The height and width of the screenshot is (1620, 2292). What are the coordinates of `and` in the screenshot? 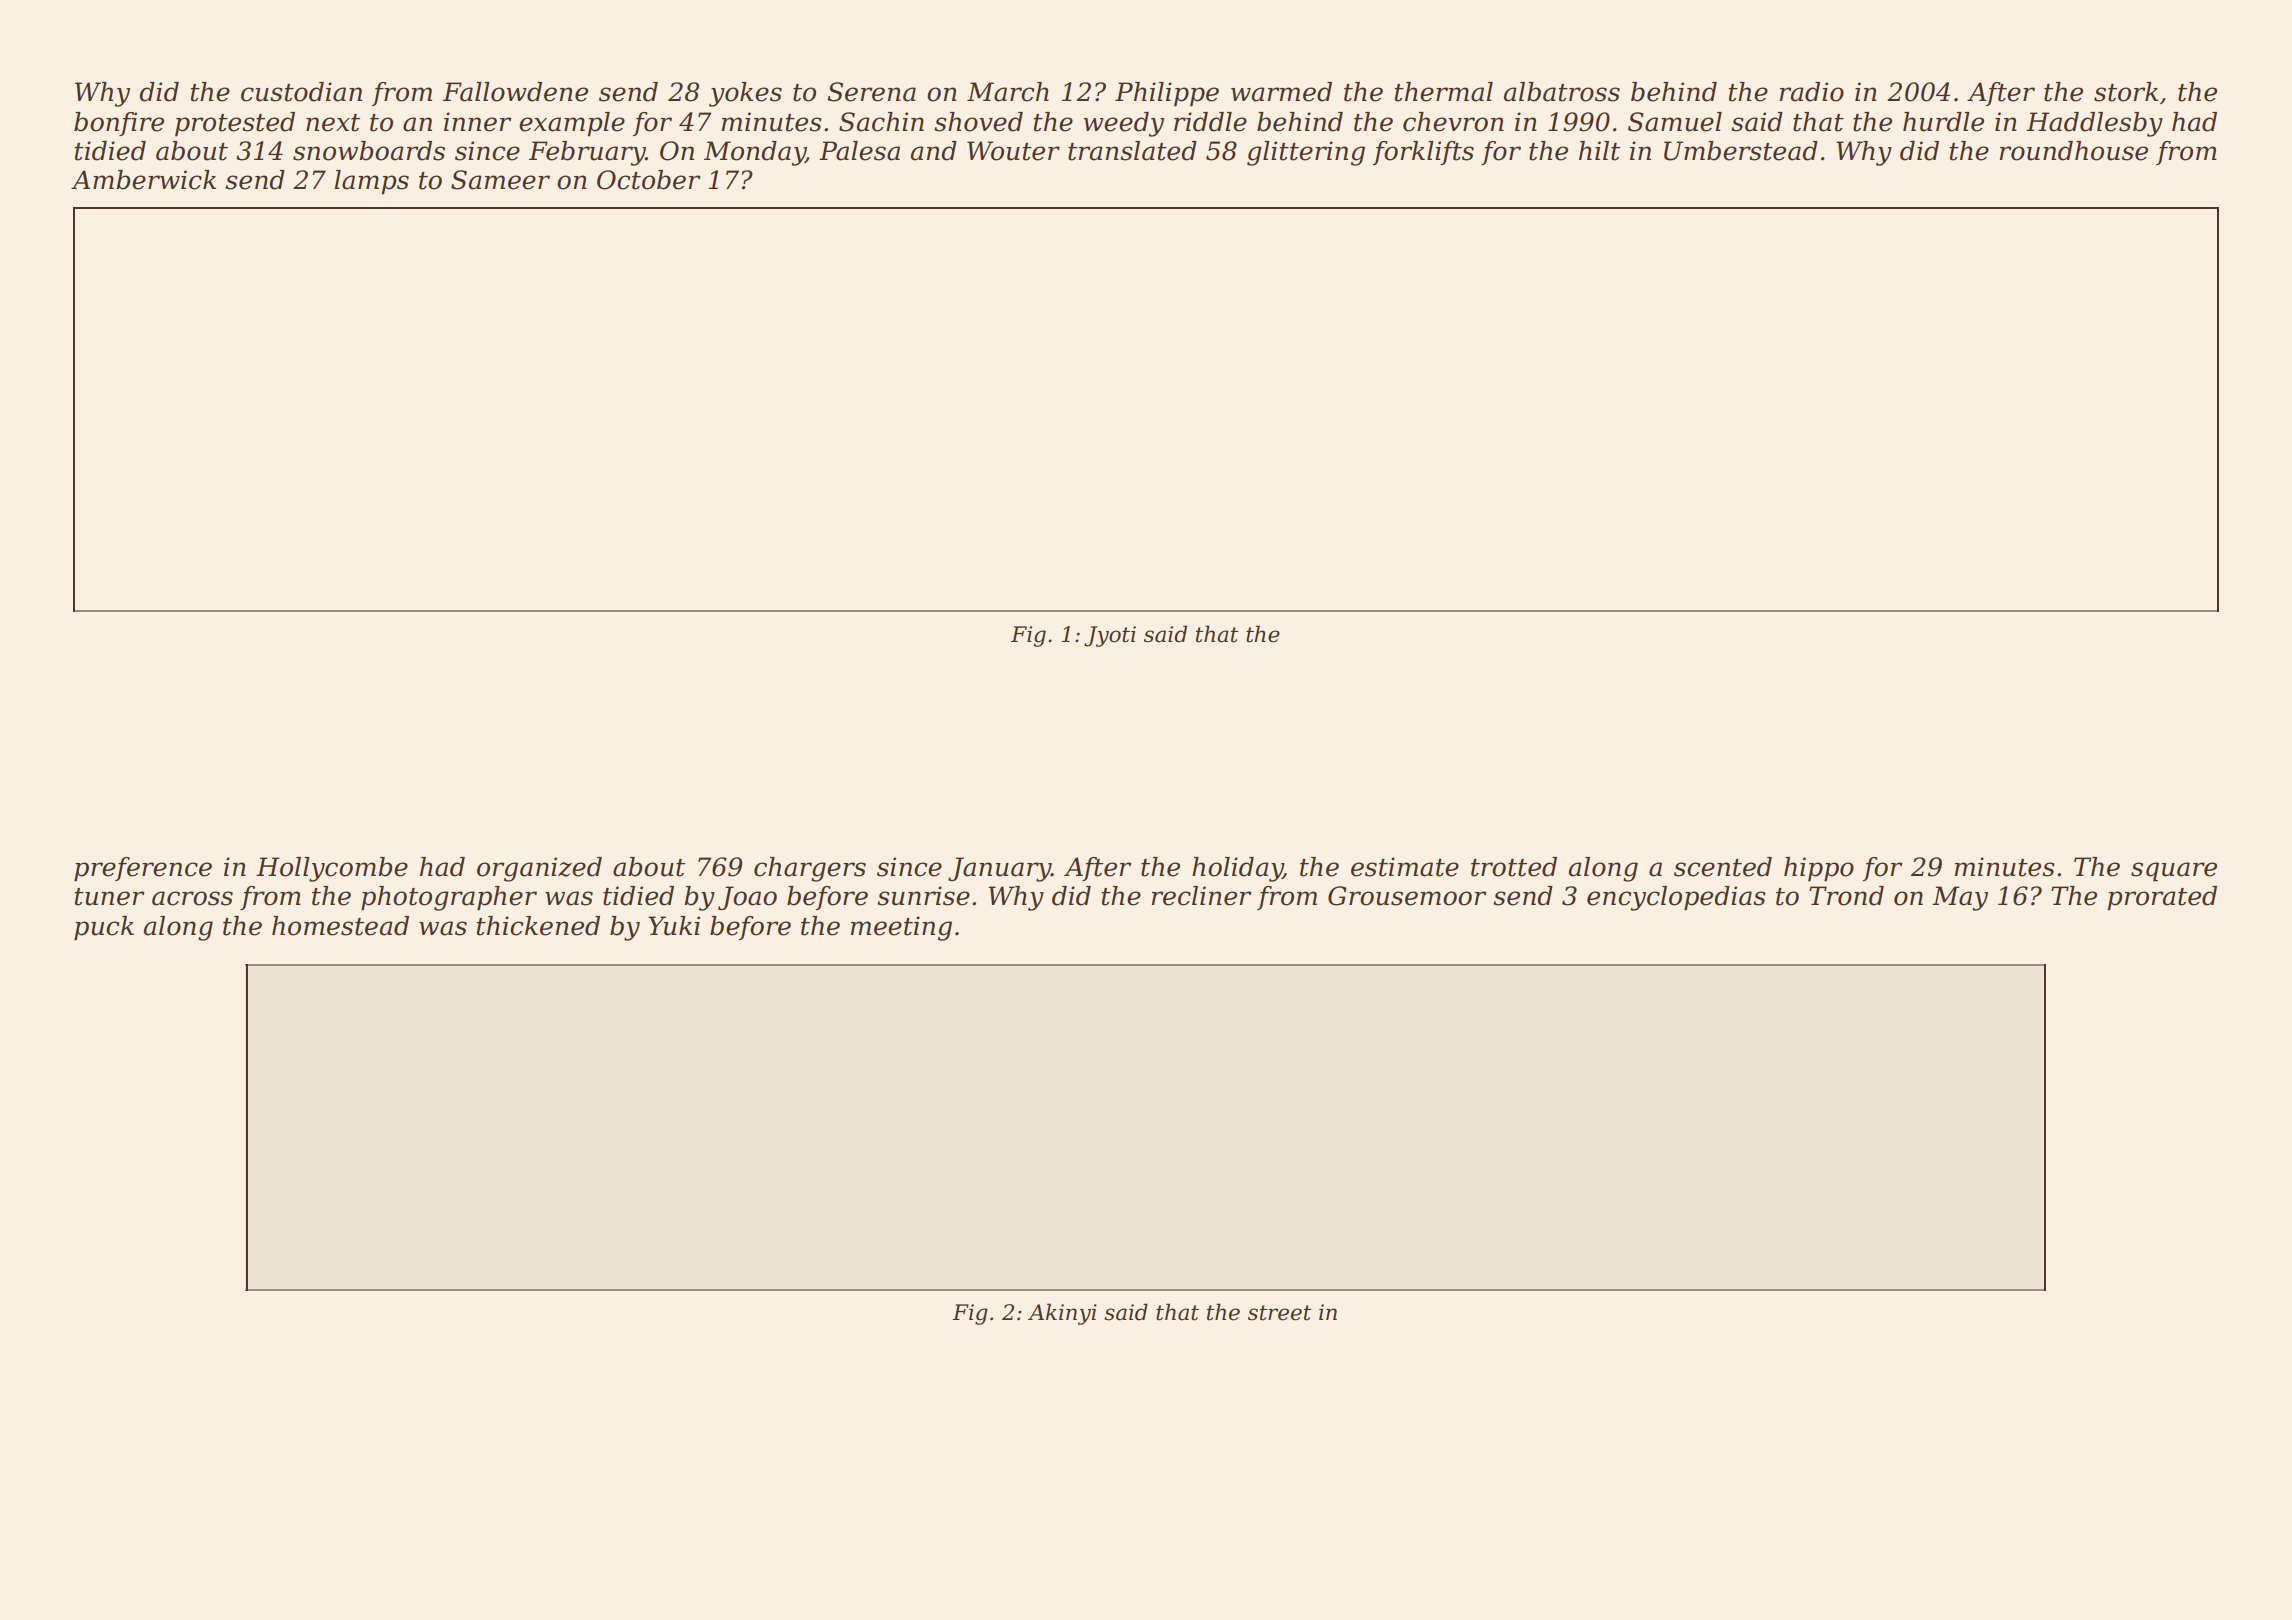 It's located at (934, 151).
